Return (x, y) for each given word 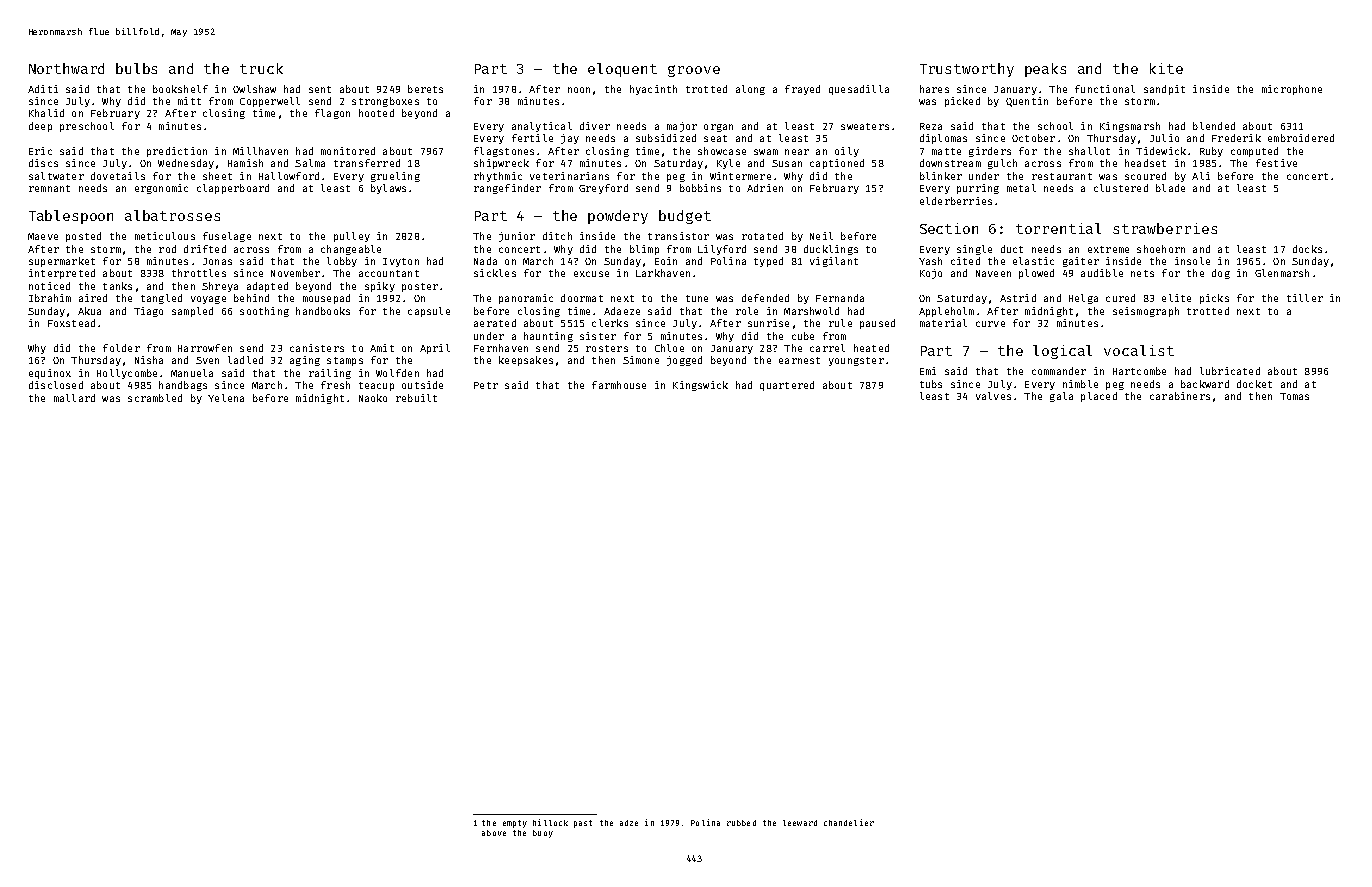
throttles (199, 273)
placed (1099, 397)
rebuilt (416, 398)
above (494, 833)
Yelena (226, 398)
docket (1254, 384)
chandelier (849, 822)
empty (515, 824)
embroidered (1301, 138)
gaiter (1081, 262)
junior (517, 237)
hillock (550, 822)
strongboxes (385, 102)
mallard (74, 398)
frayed (802, 90)
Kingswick (700, 386)
